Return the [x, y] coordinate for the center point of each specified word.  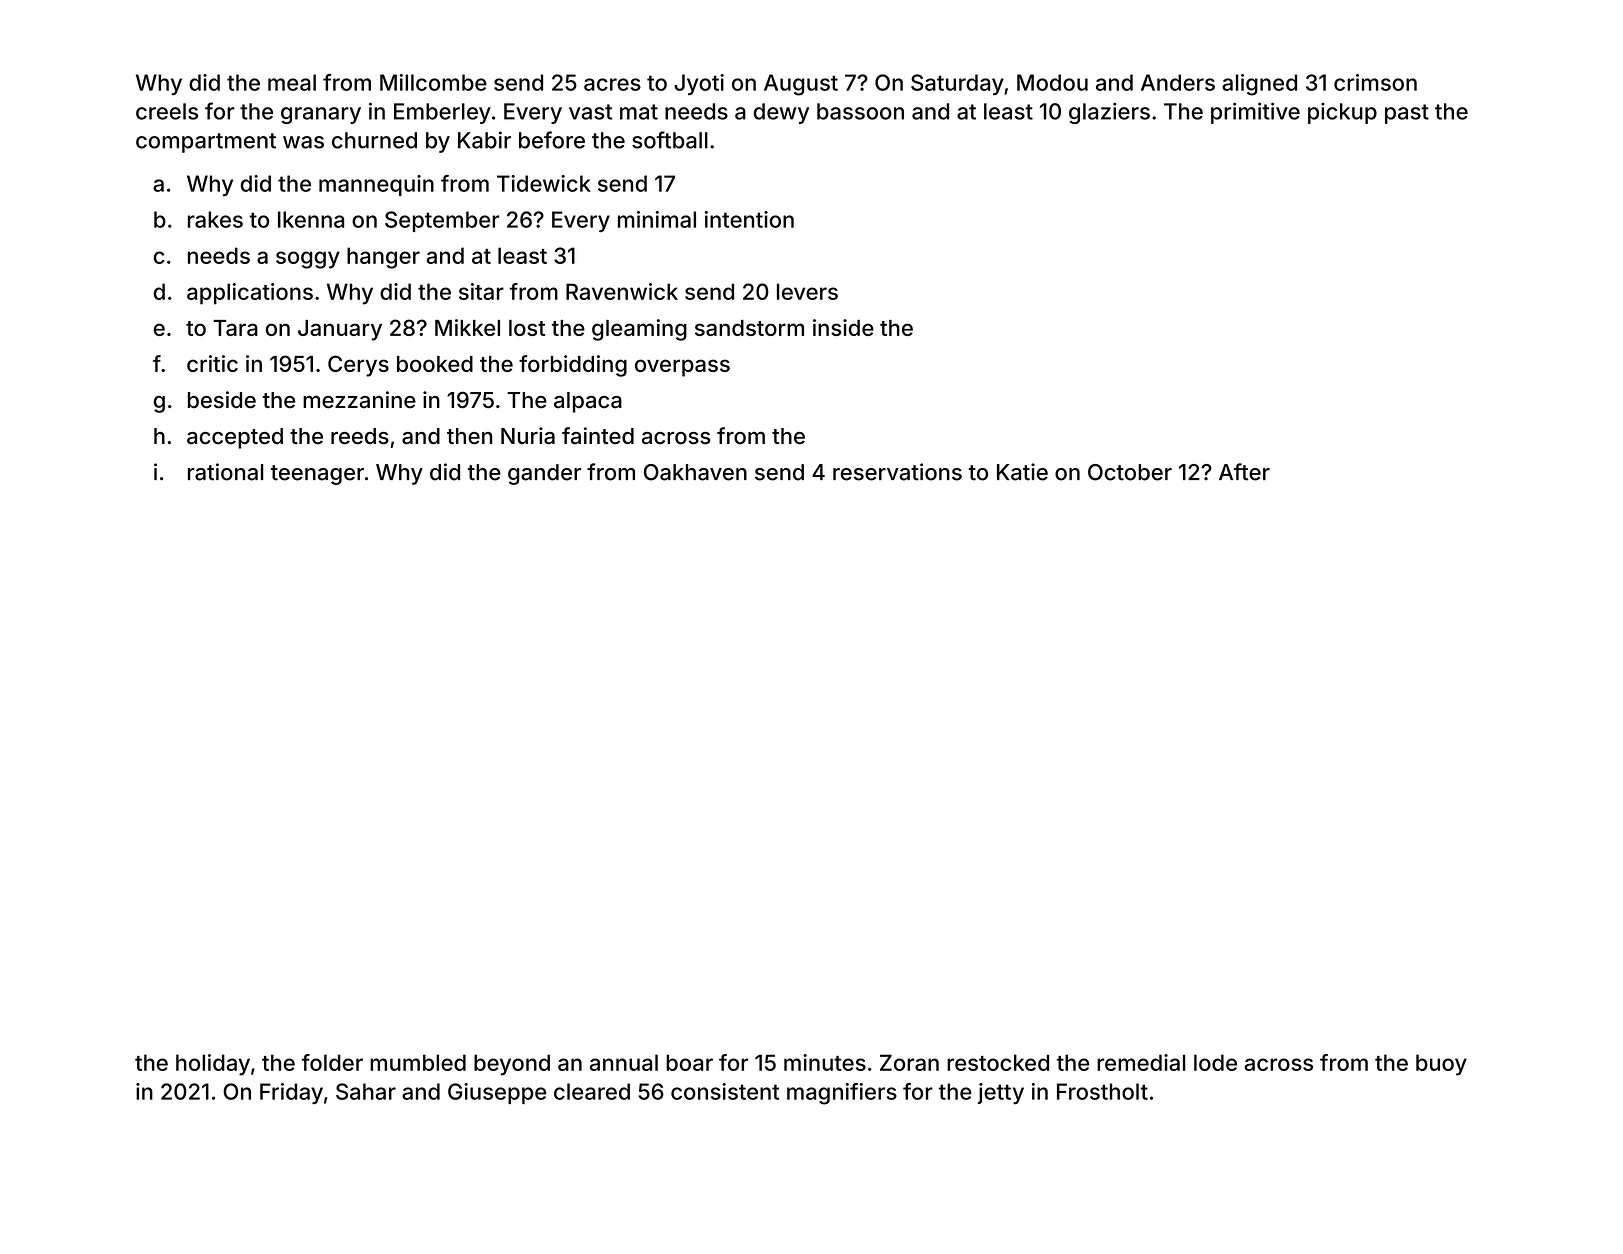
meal [292, 82]
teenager [317, 475]
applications [250, 294]
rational [225, 472]
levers [807, 291]
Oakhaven [695, 472]
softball [670, 140]
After [1244, 472]
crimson [1375, 82]
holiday [213, 1065]
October [1130, 472]
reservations [897, 472]
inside [843, 327]
